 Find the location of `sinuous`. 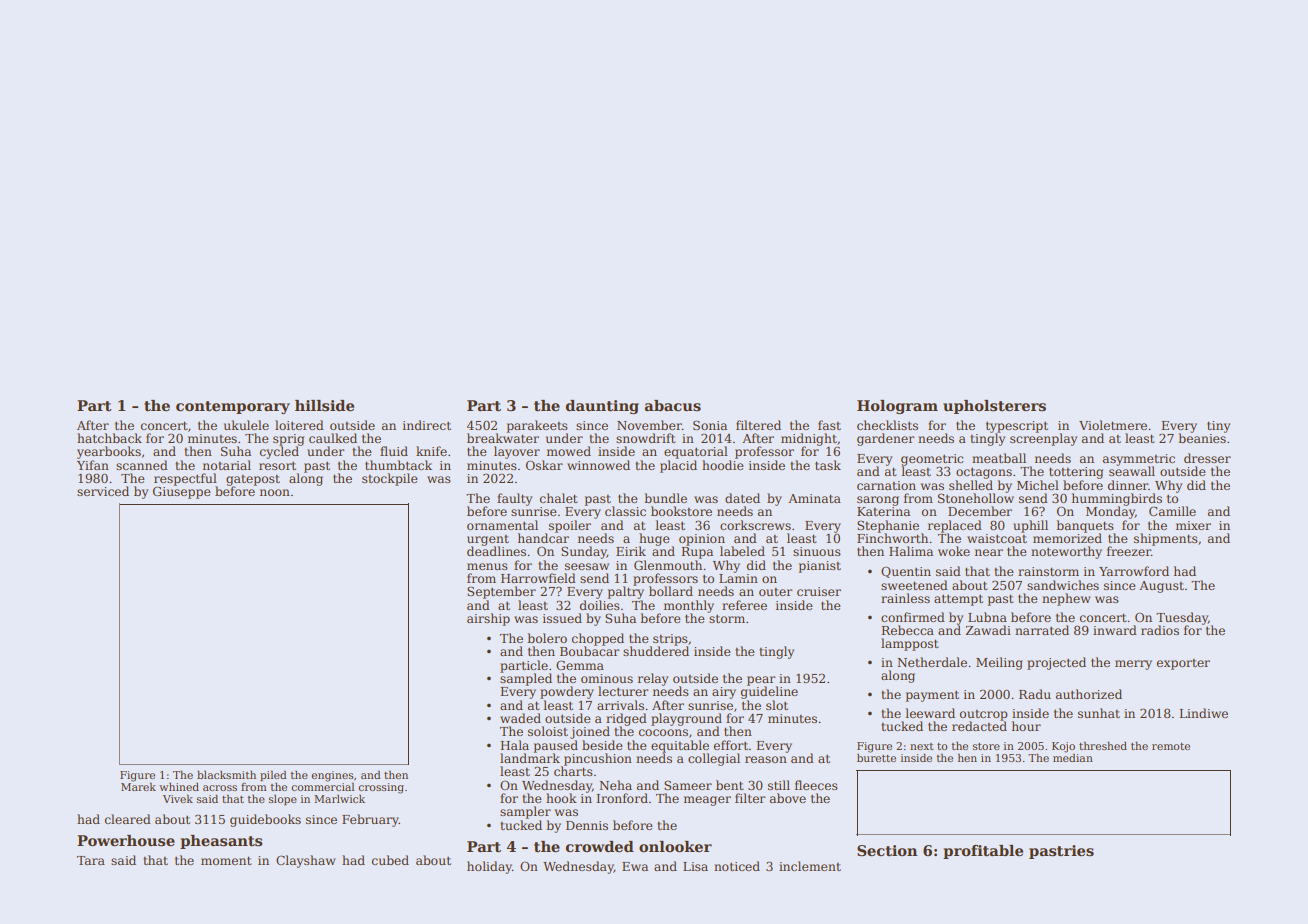

sinuous is located at coordinates (817, 551).
